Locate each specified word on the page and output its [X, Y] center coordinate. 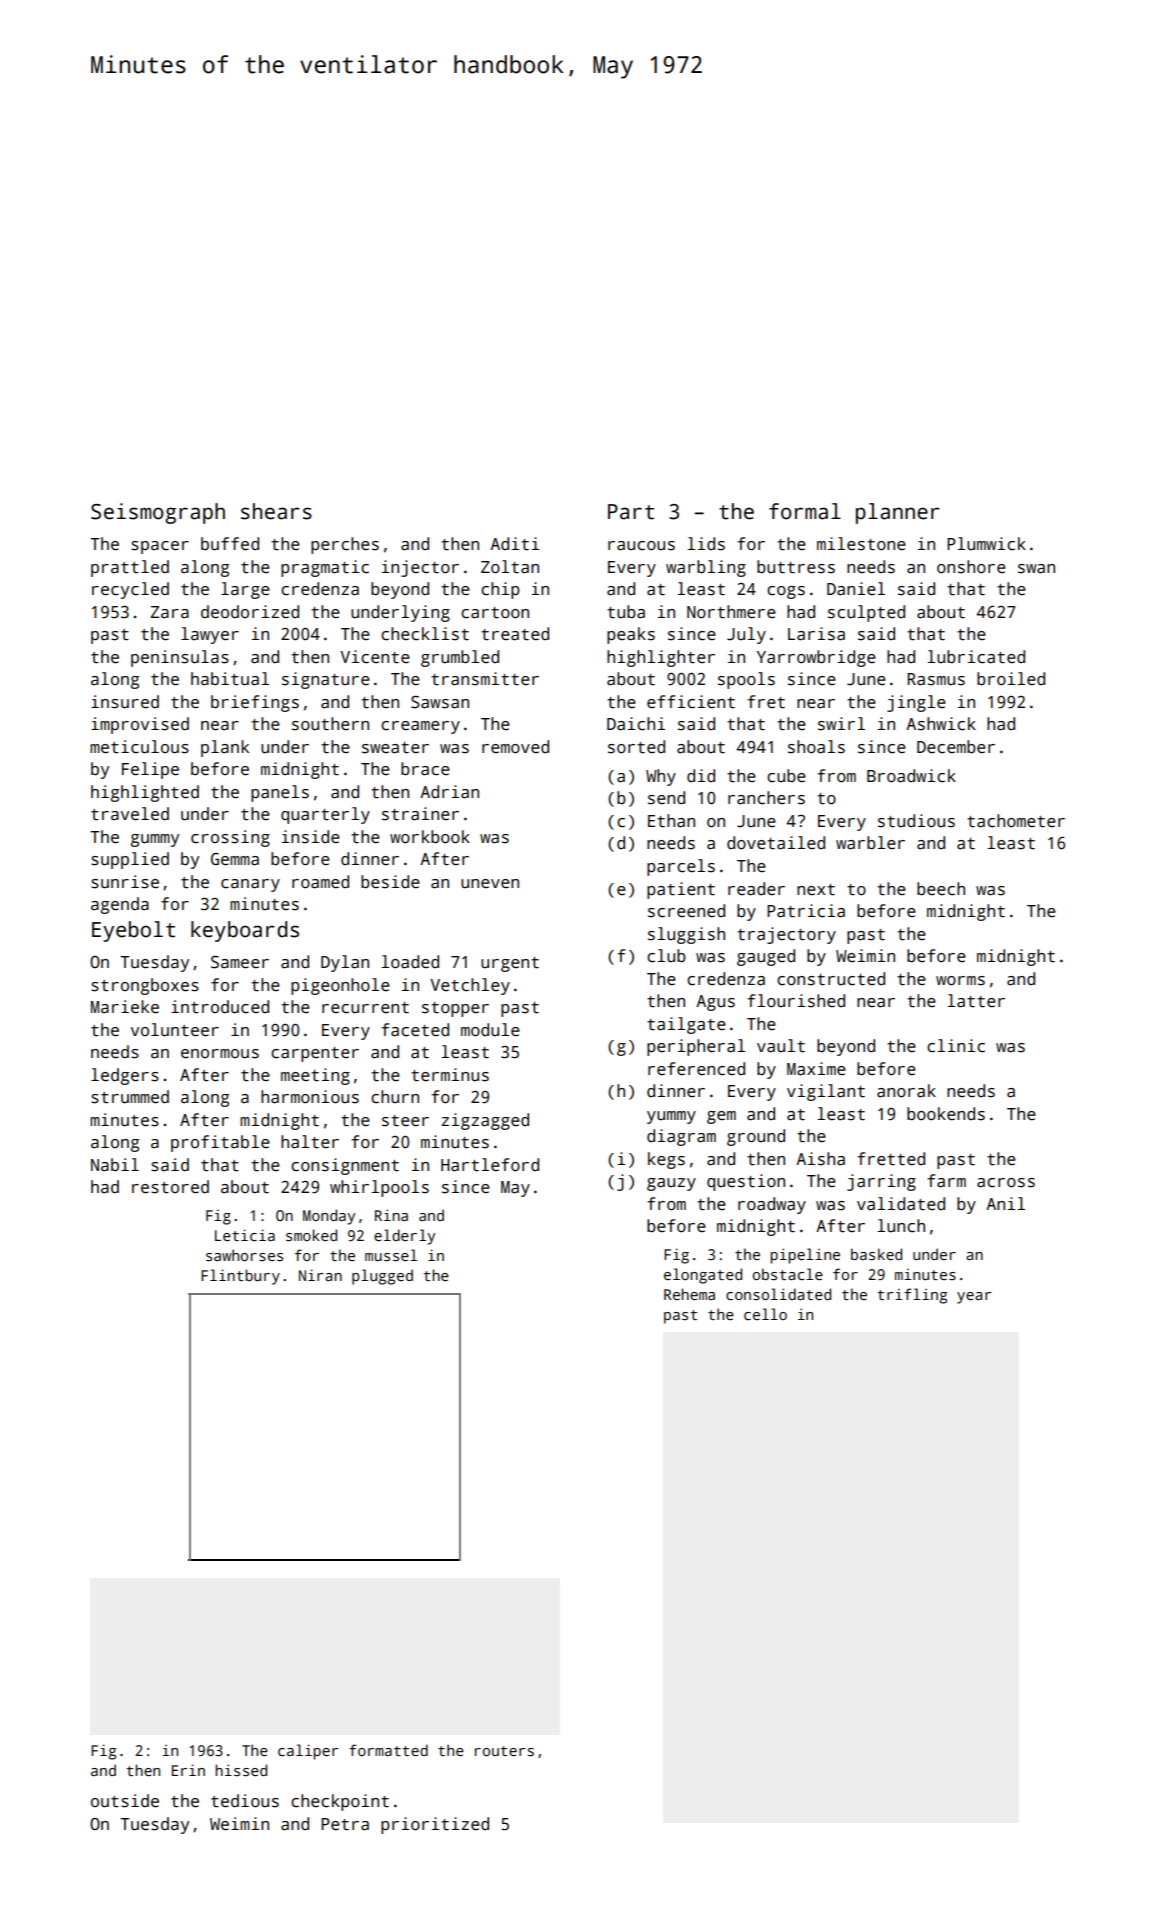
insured [125, 702]
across [1006, 1183]
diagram [681, 1137]
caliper [308, 1752]
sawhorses [244, 1255]
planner [898, 513]
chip [500, 590]
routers [504, 1751]
